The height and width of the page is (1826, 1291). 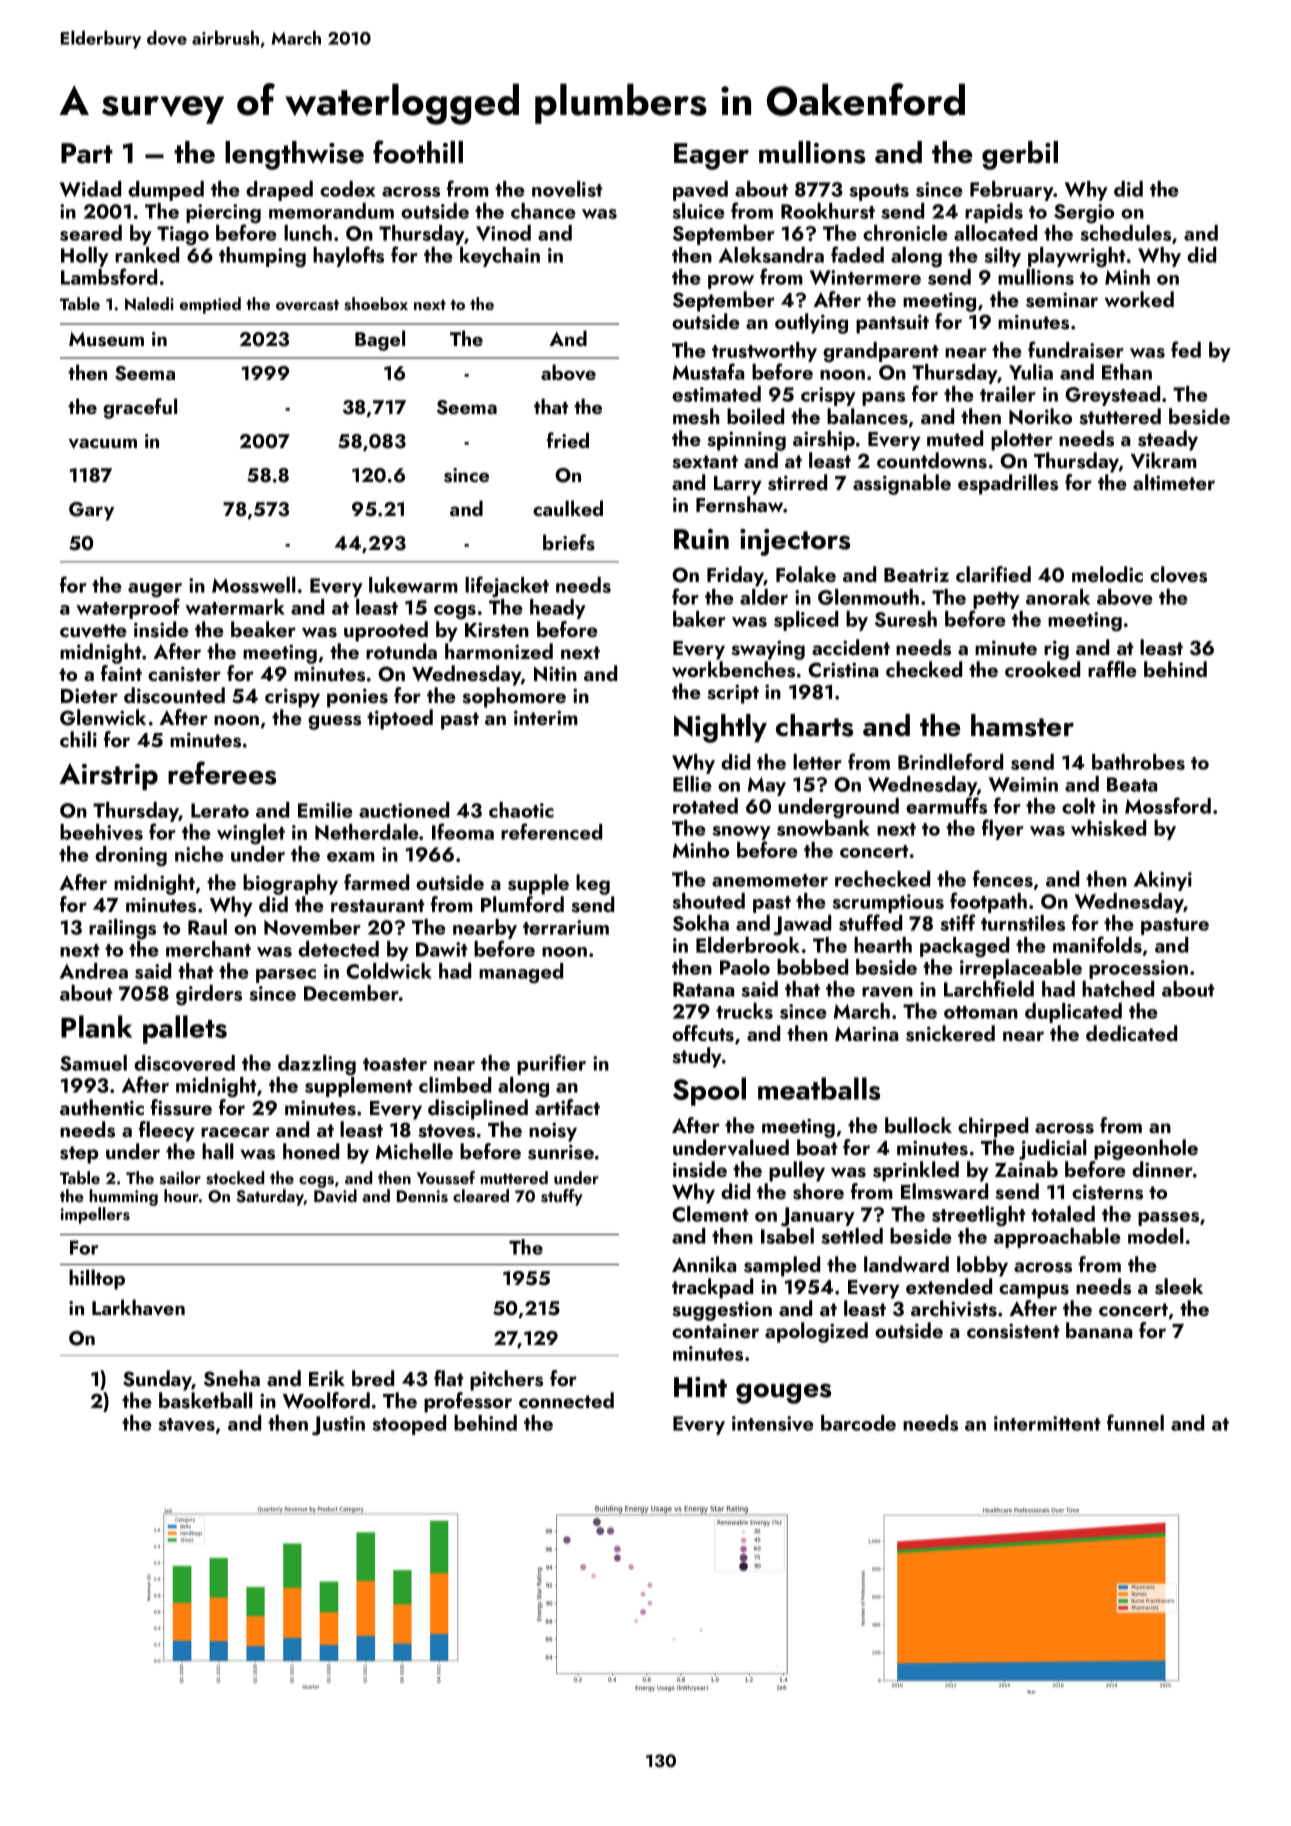 What do you see at coordinates (522, 904) in the page?
I see `Plumford` at bounding box center [522, 904].
